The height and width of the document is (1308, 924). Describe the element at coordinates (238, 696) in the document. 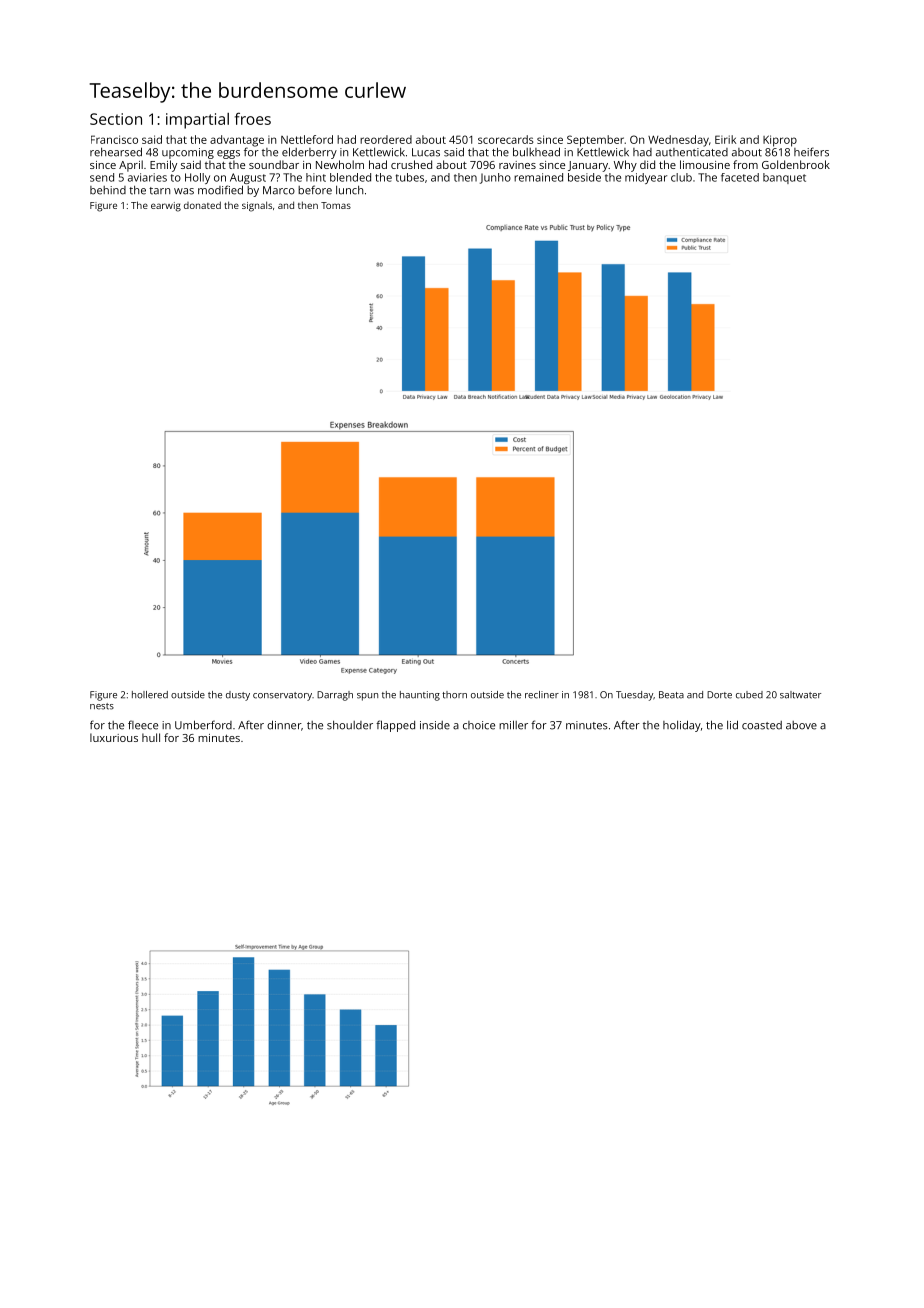

I see `dusty` at that location.
